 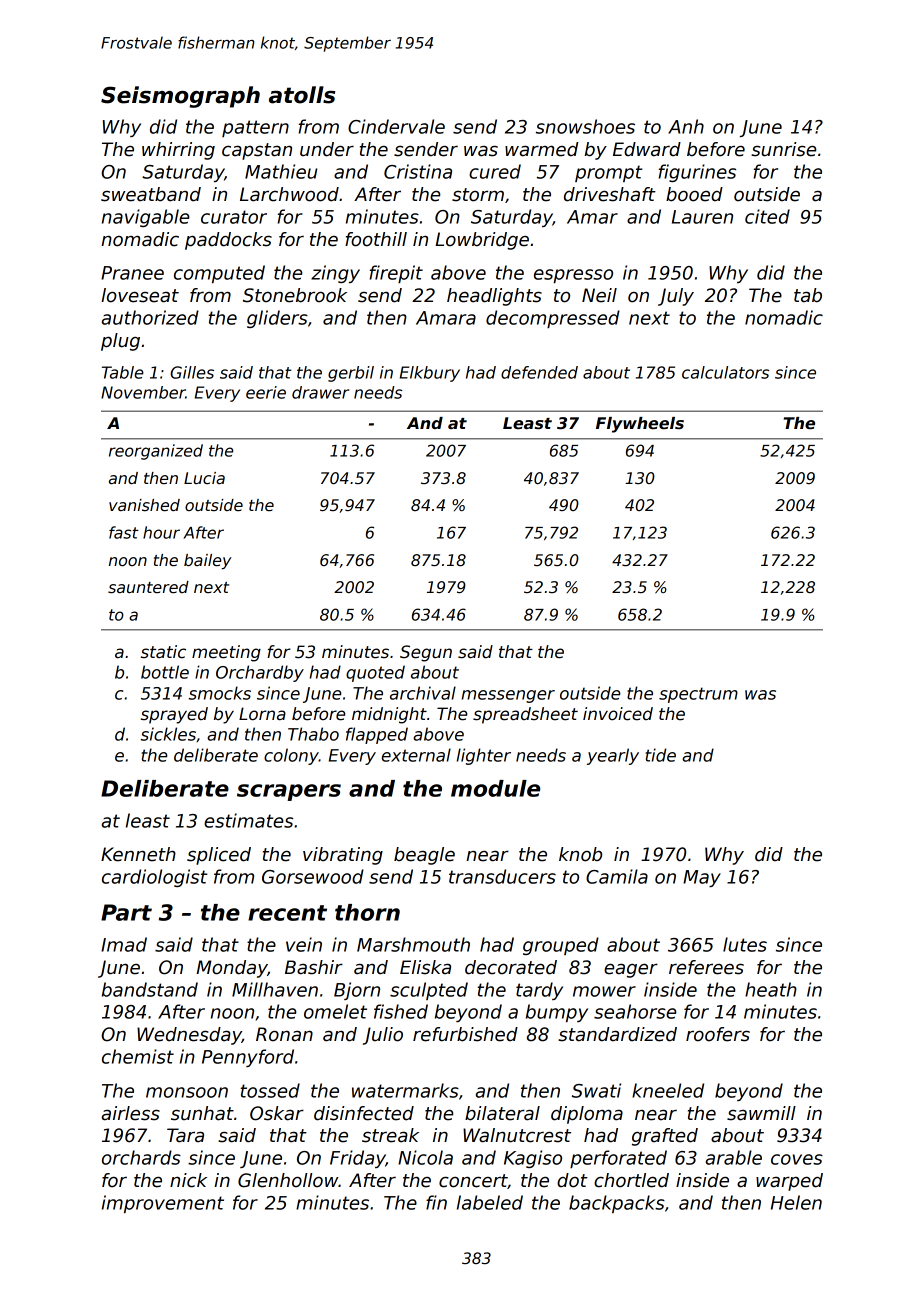 I want to click on Seismograph, so click(x=180, y=97).
